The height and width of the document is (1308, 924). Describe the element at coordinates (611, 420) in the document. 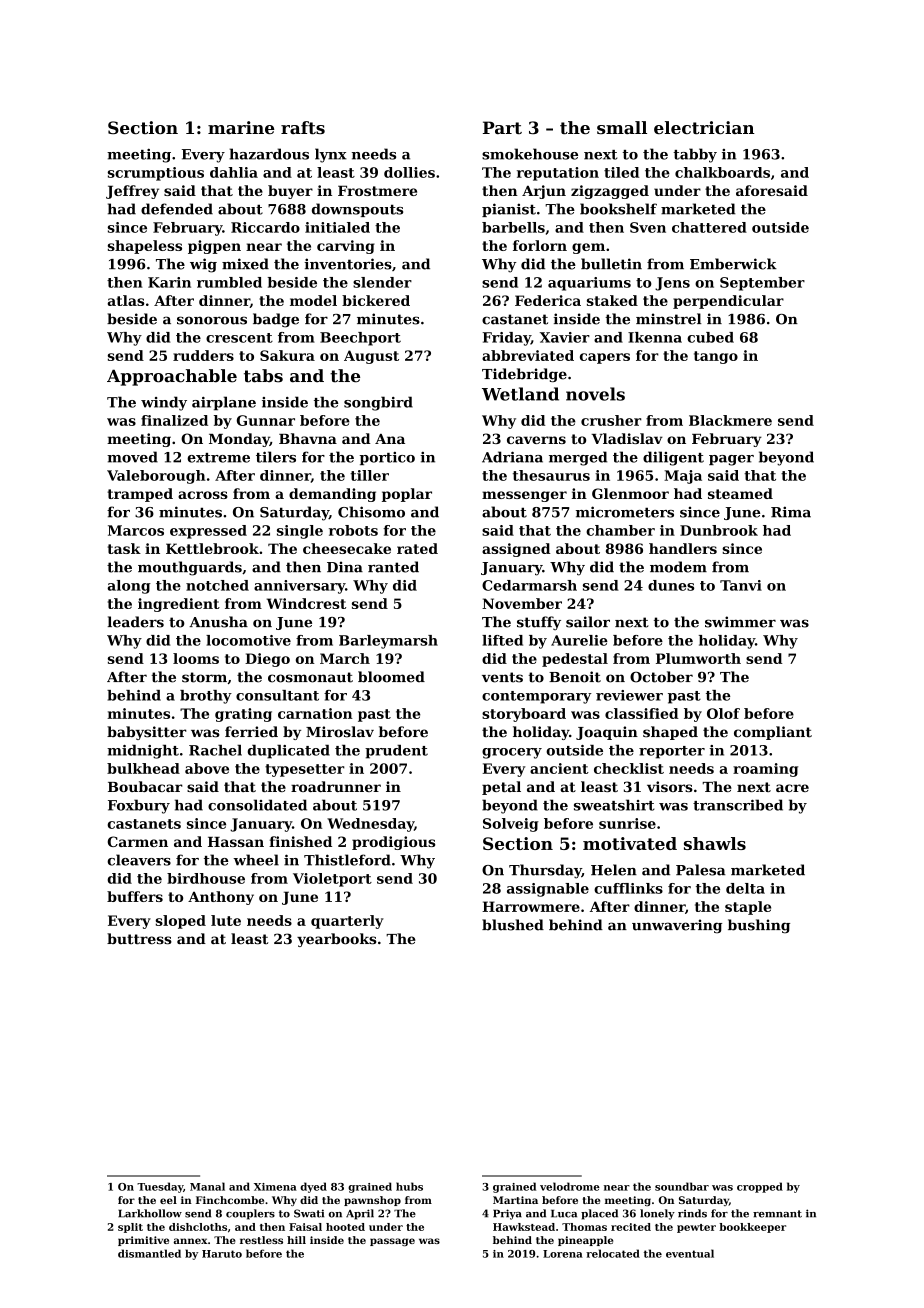

I see `crusher` at that location.
